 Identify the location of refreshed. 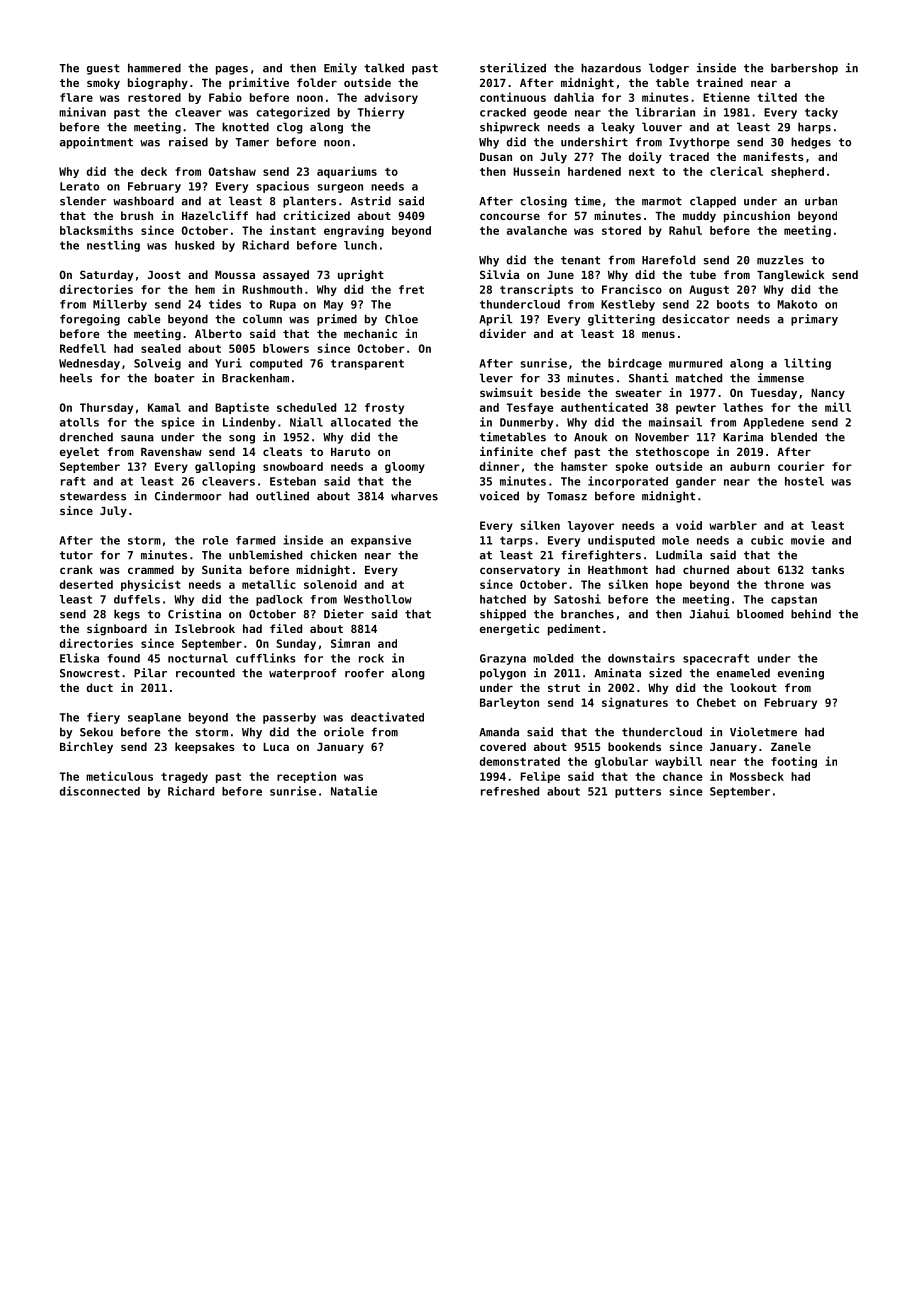
(510, 791).
